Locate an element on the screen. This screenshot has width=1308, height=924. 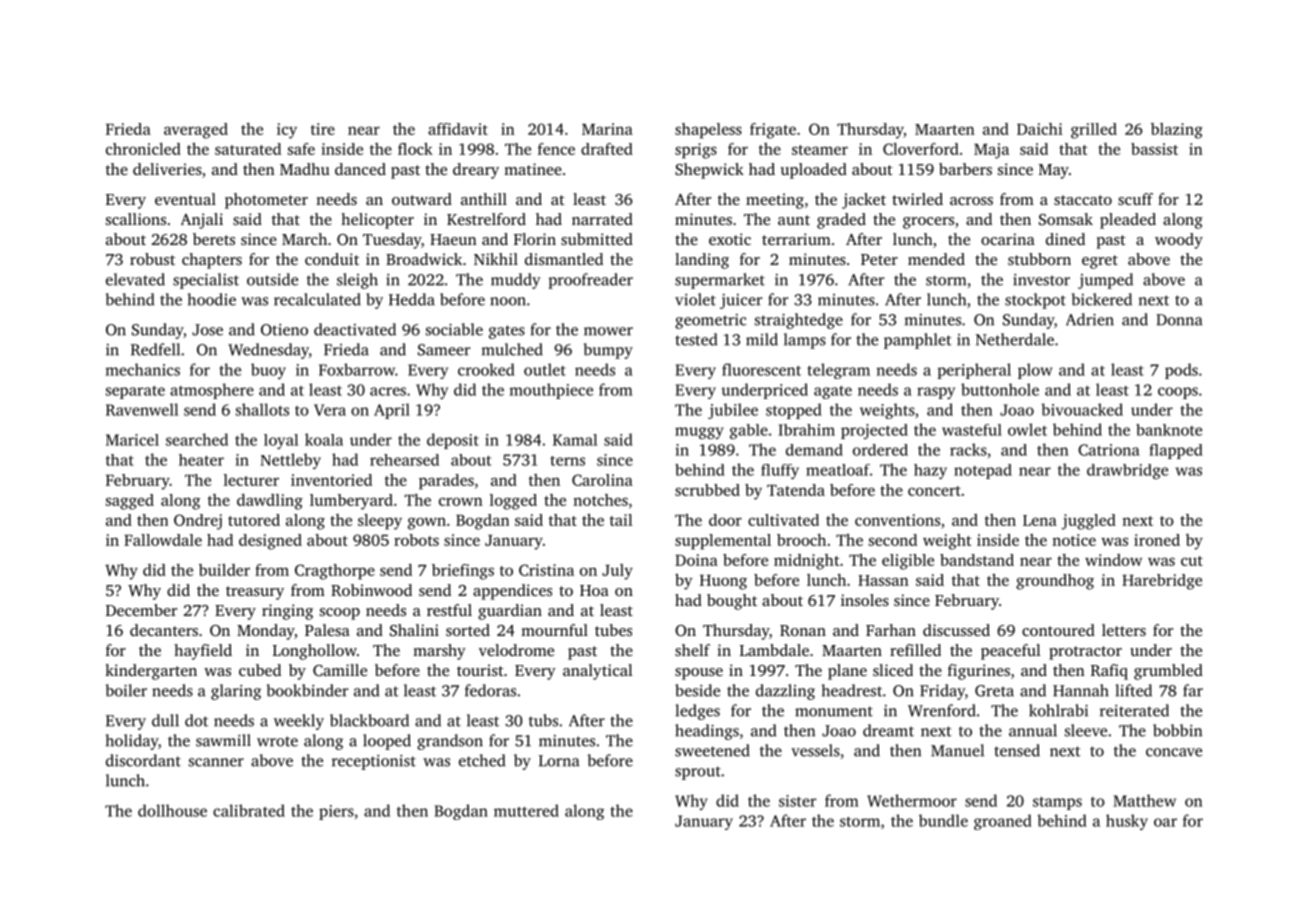
April is located at coordinates (392, 411).
